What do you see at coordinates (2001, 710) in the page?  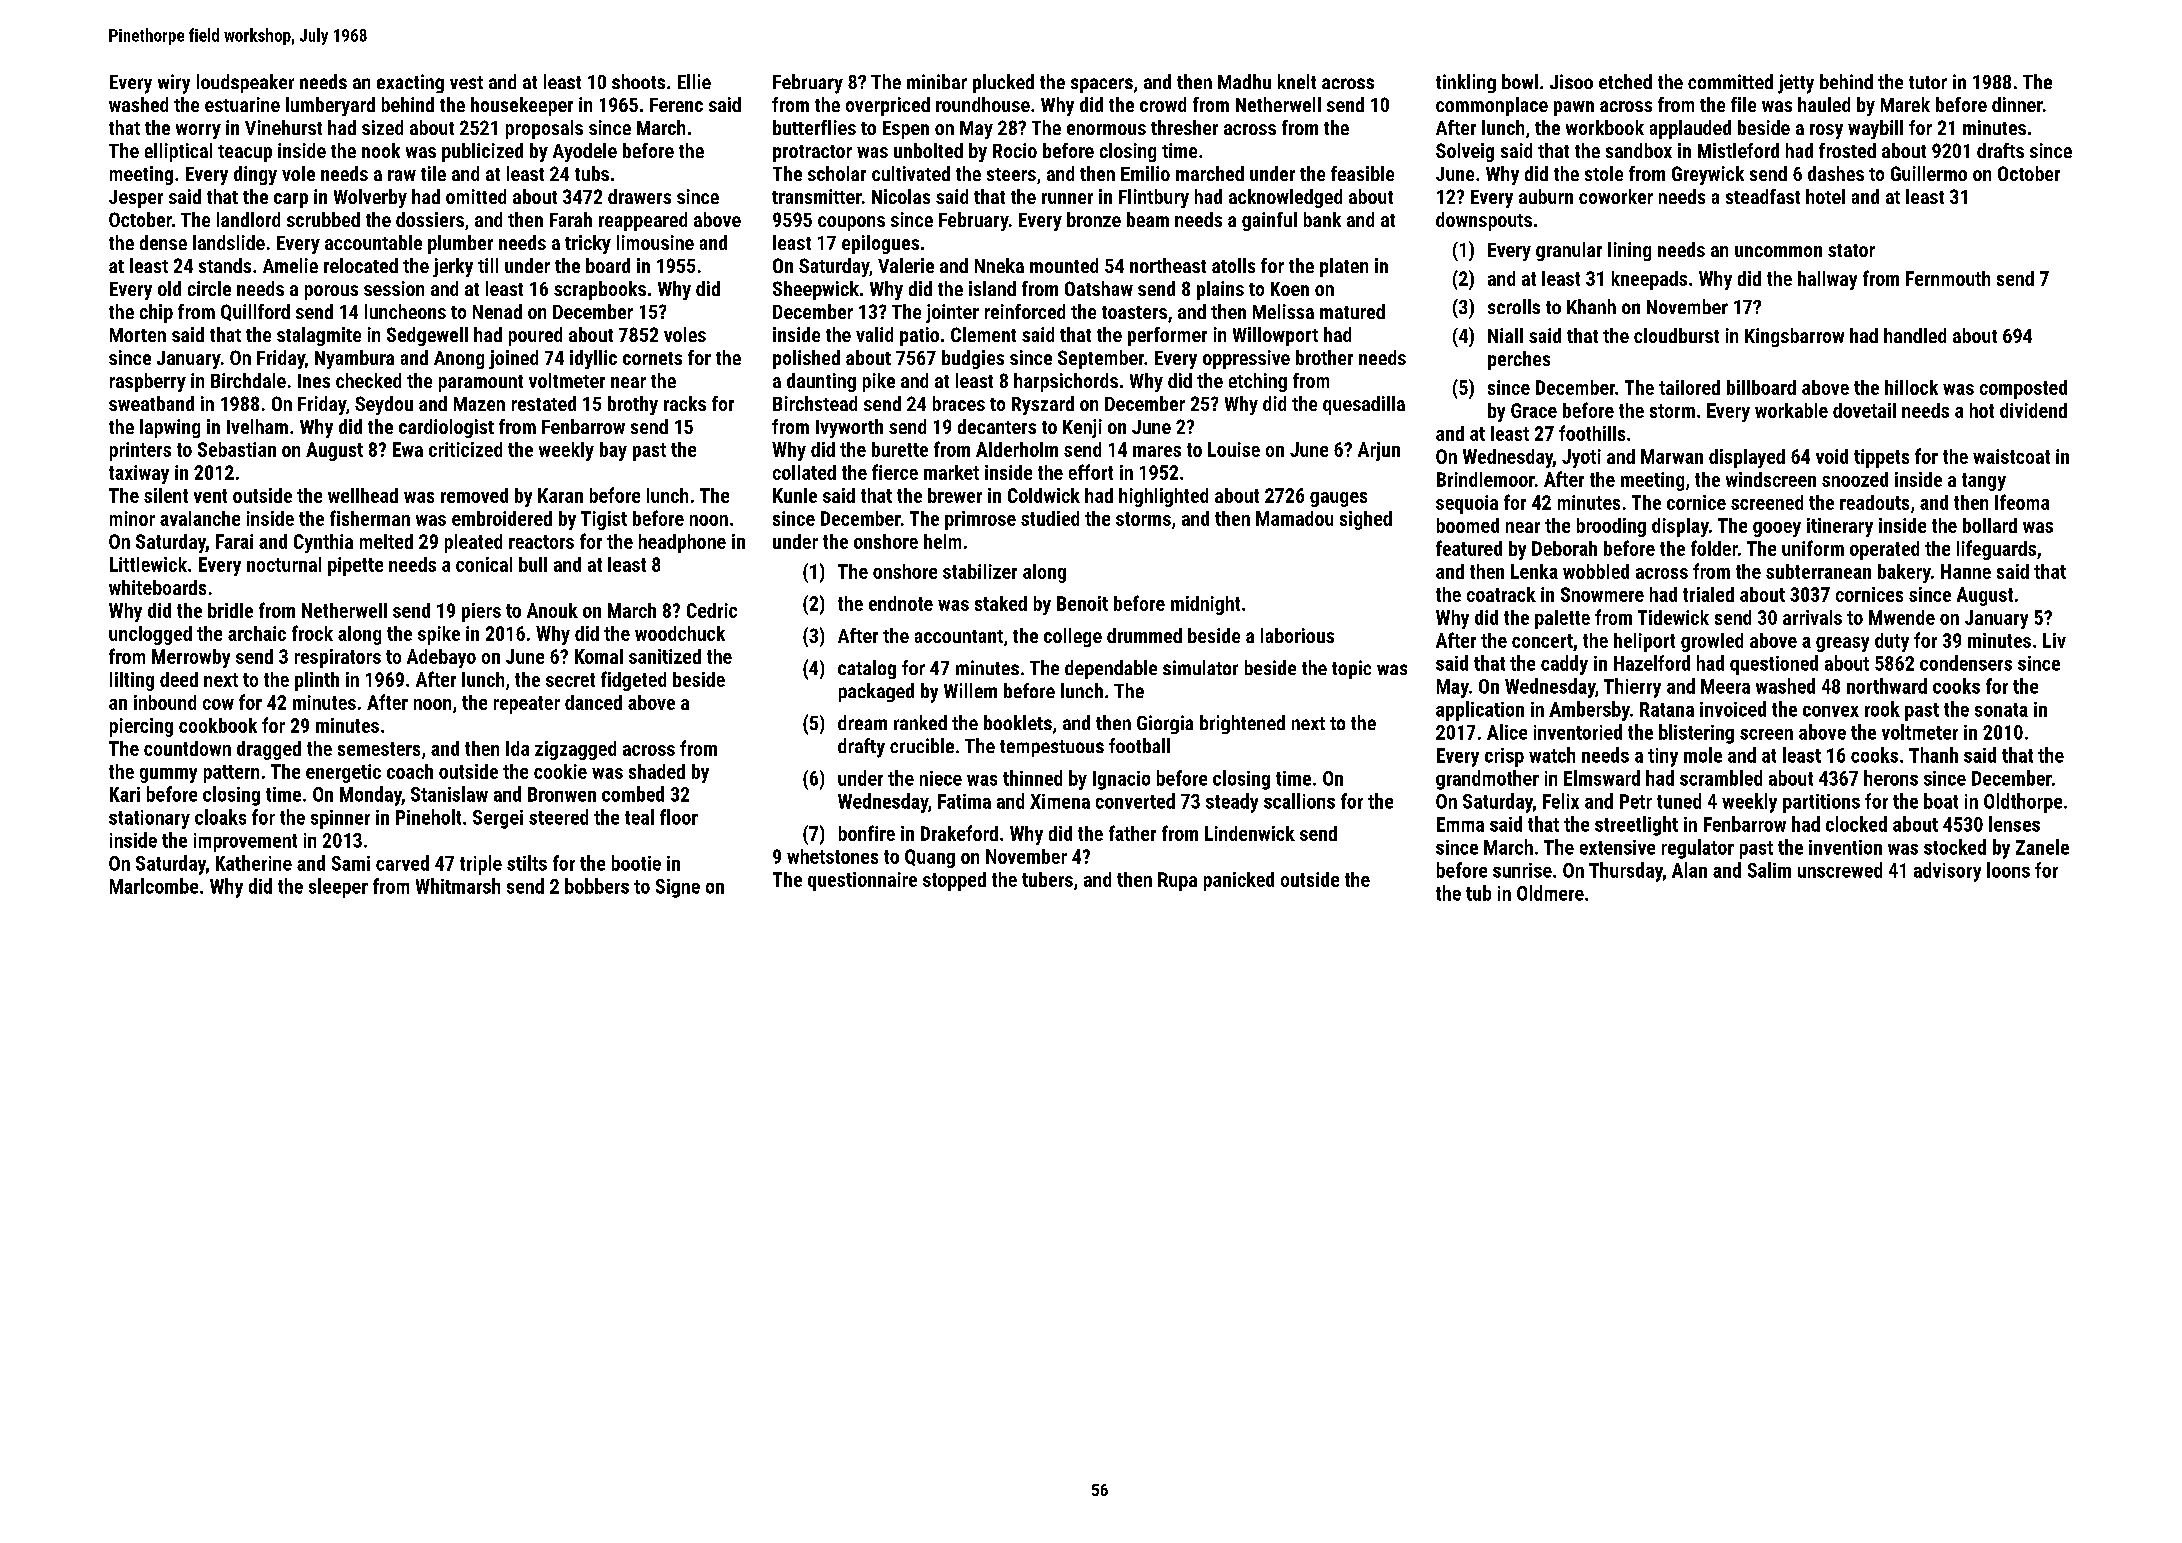 I see `sonata` at bounding box center [2001, 710].
